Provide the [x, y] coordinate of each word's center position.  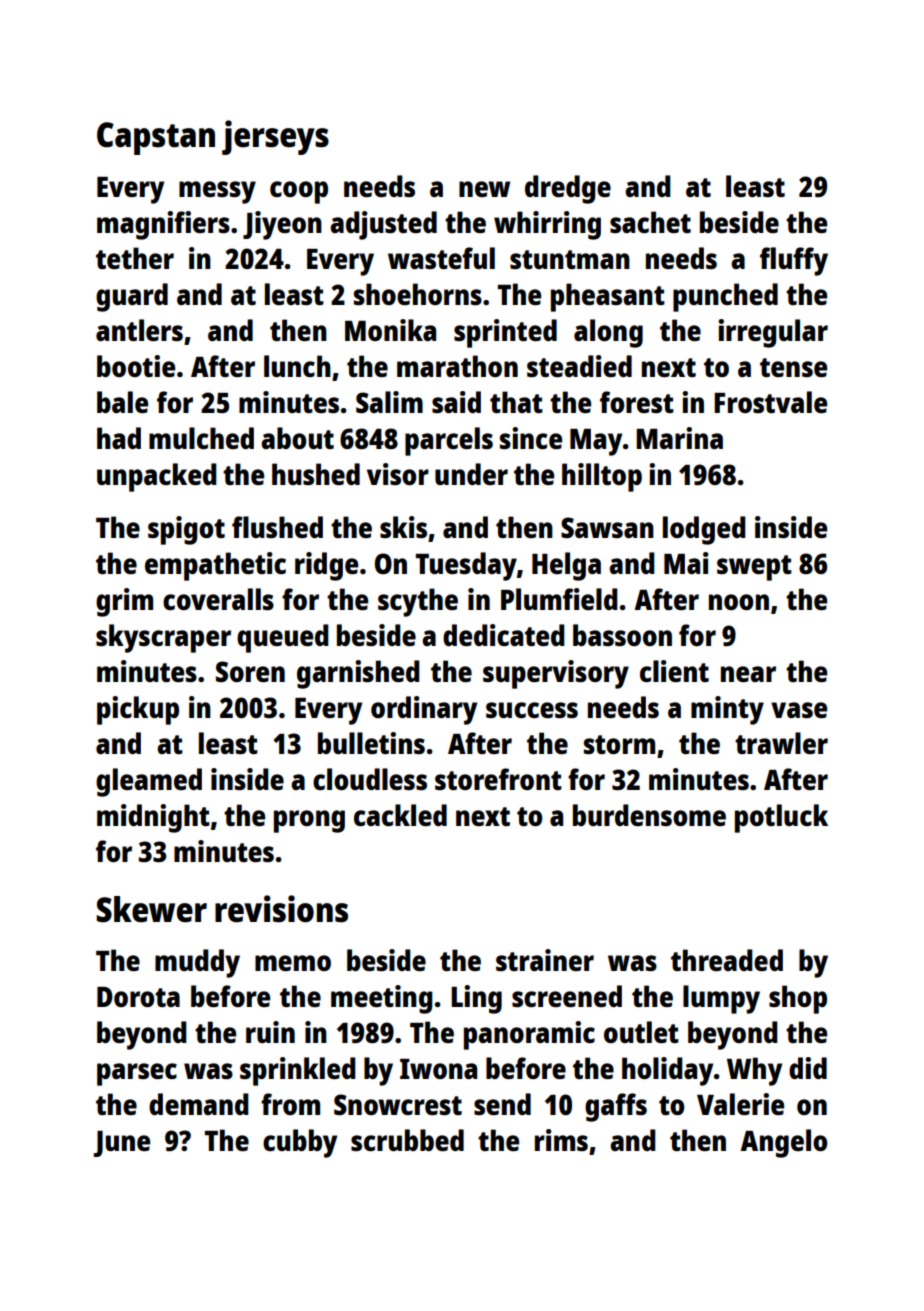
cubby [300, 1143]
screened [567, 996]
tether [135, 258]
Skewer [151, 909]
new [484, 189]
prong [309, 821]
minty [727, 710]
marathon [457, 366]
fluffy [794, 261]
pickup [138, 710]
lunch [297, 366]
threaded [727, 960]
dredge [568, 189]
